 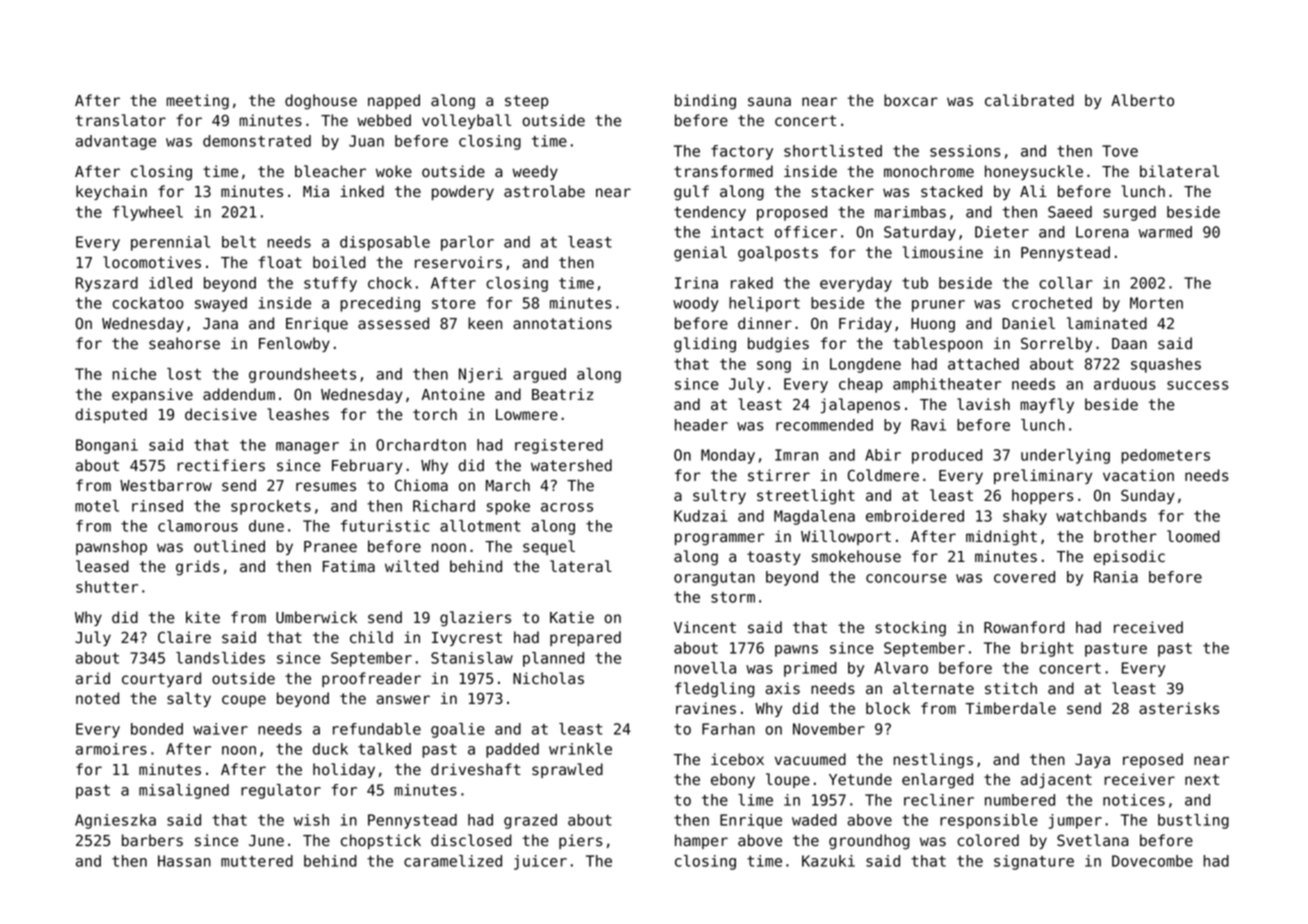 I want to click on binding, so click(x=705, y=102).
